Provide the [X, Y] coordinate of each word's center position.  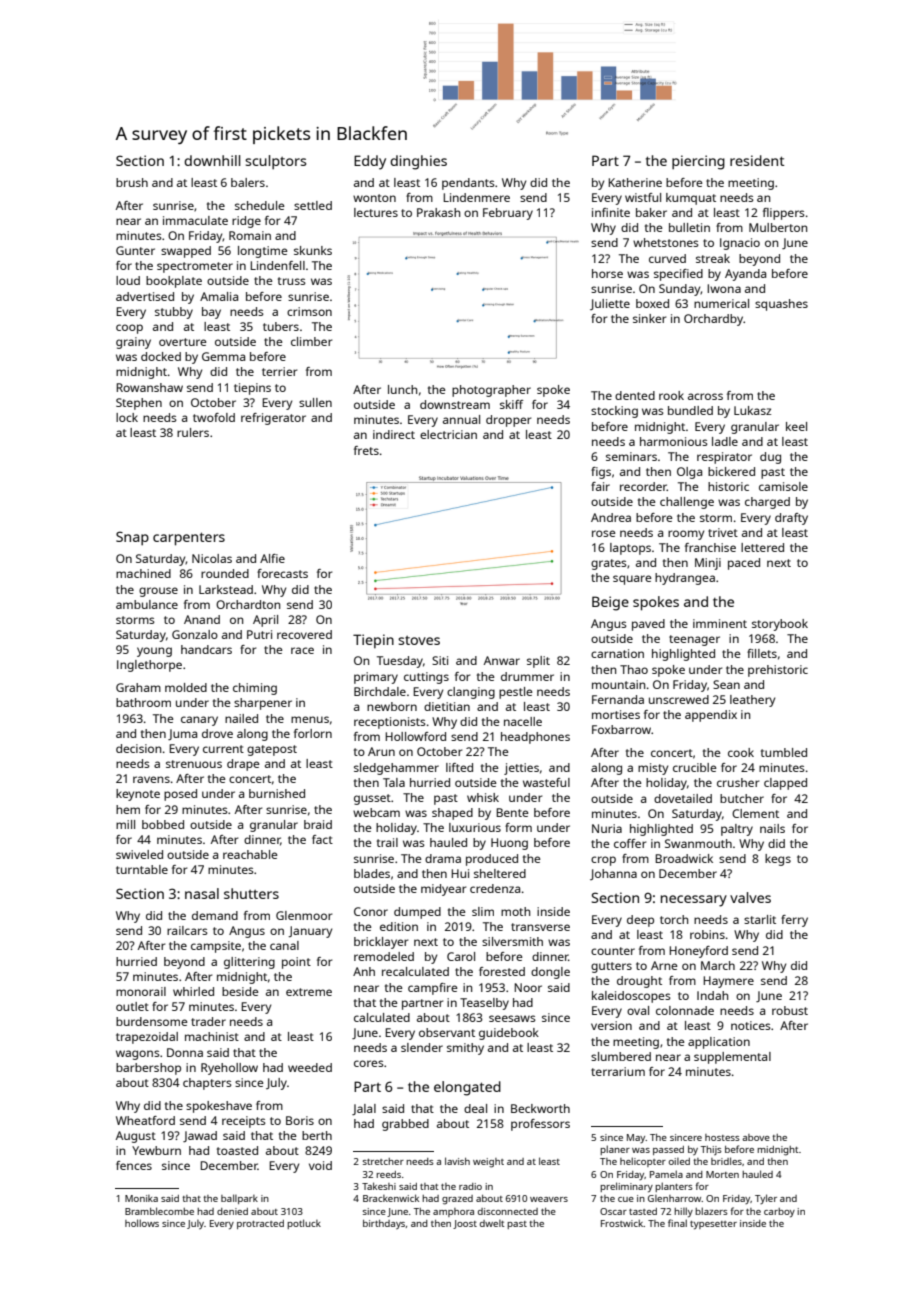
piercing [698, 162]
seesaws [512, 1018]
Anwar [502, 660]
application [719, 1043]
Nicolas [212, 558]
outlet [132, 1006]
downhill [212, 160]
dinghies [418, 162]
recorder [643, 486]
